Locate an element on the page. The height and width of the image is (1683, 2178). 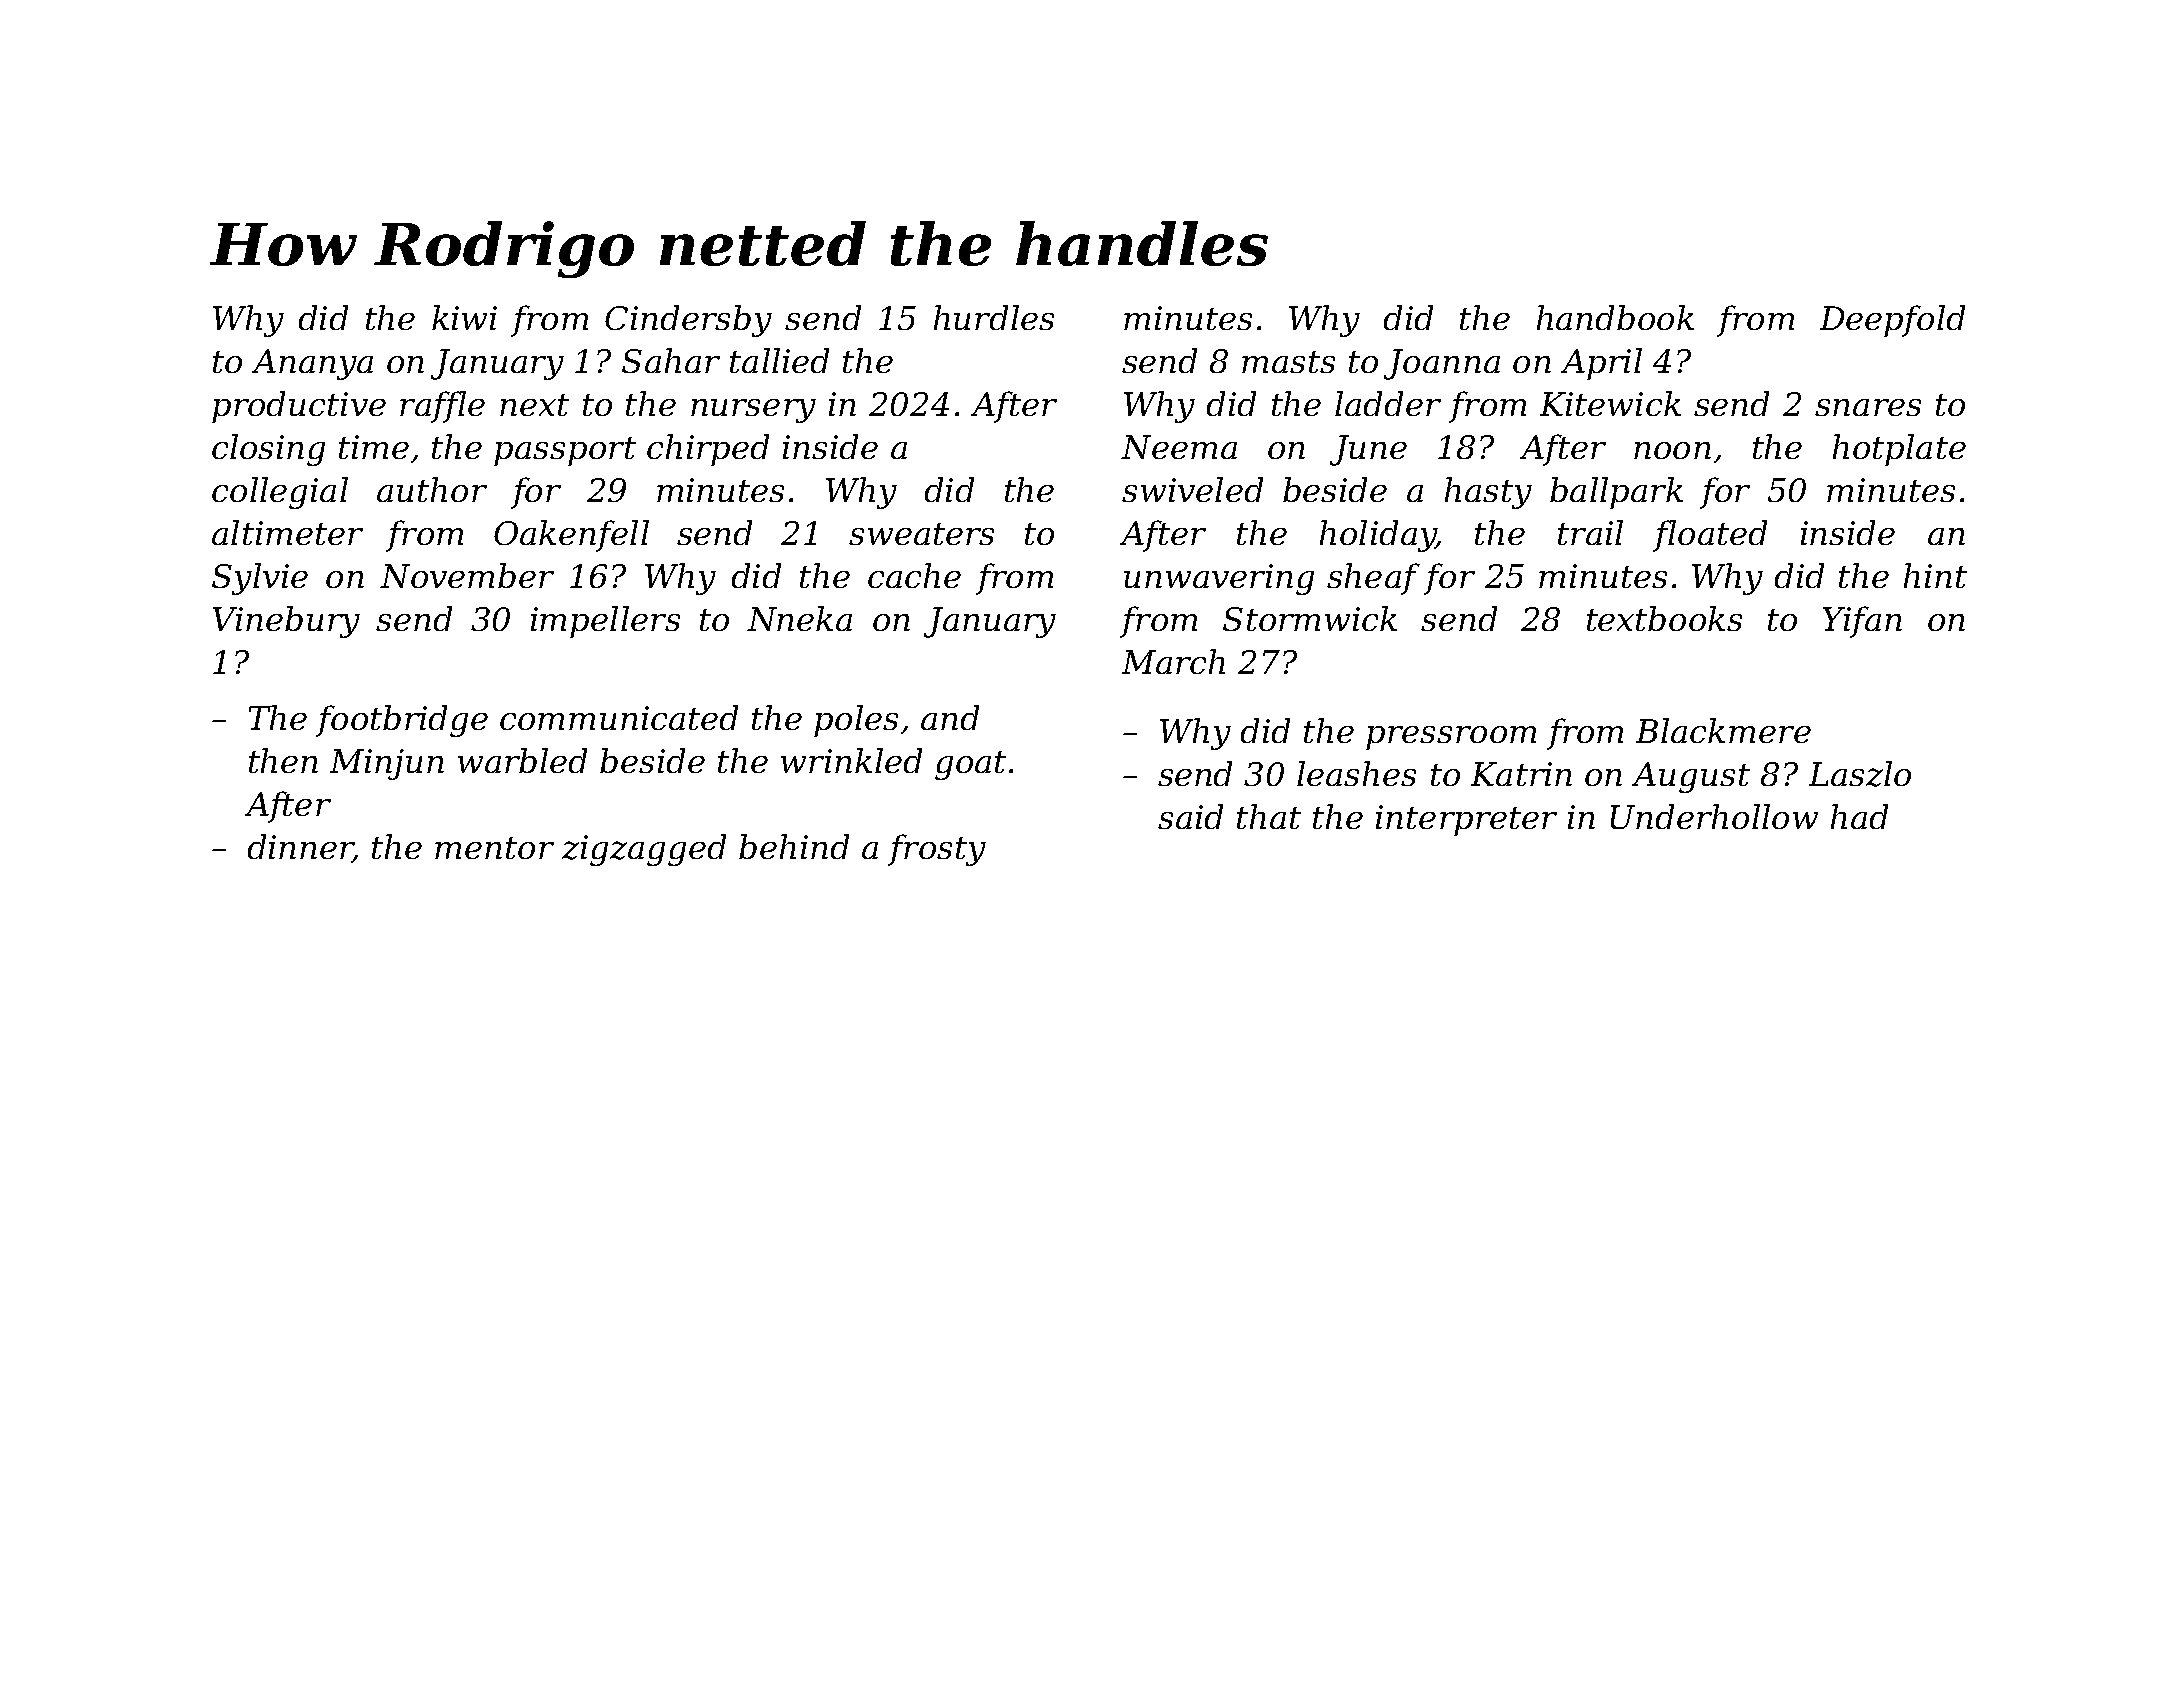
mentor is located at coordinates (494, 848).
